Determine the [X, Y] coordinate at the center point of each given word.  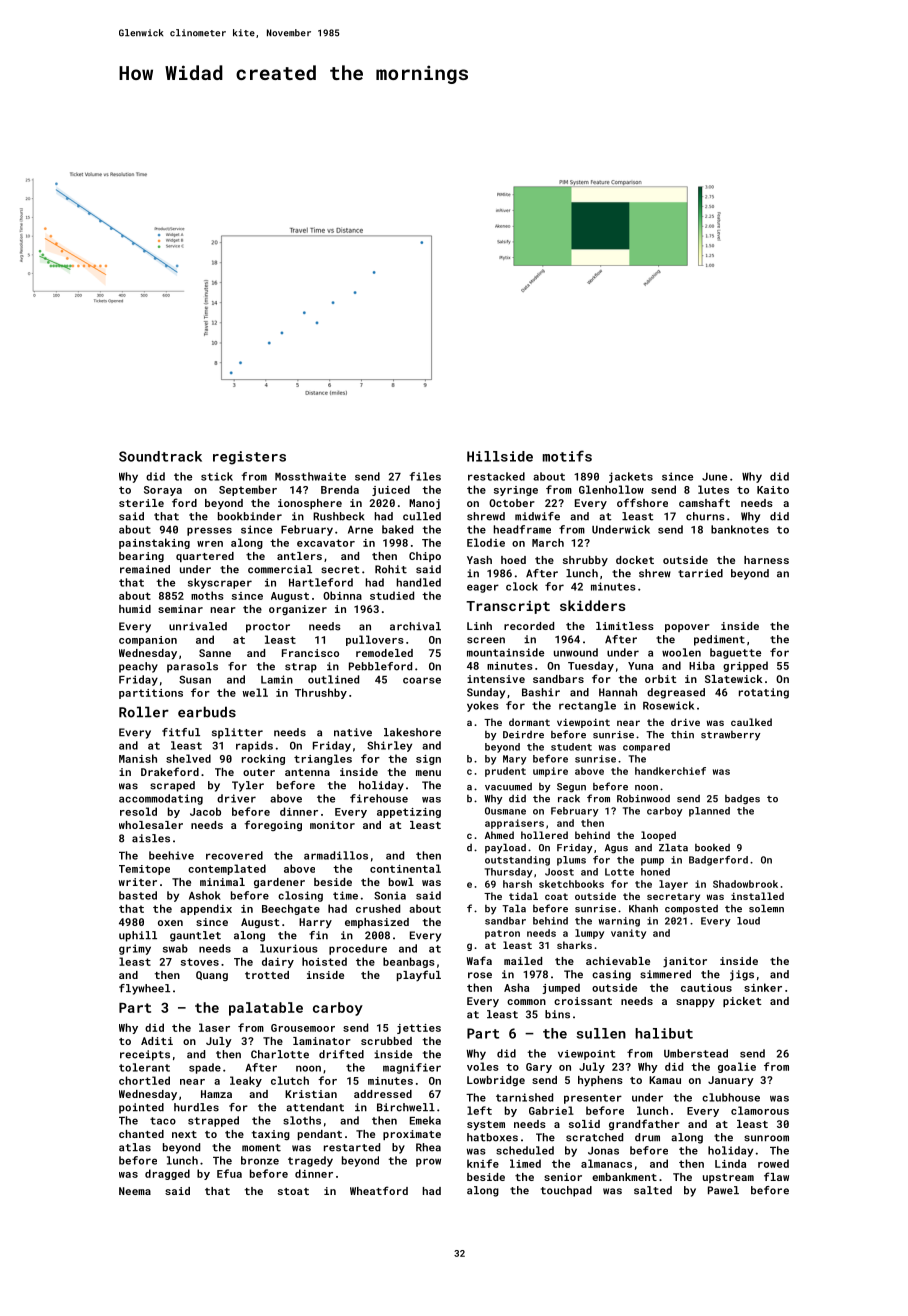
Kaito [773, 490]
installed [757, 896]
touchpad [566, 1191]
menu [428, 773]
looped [658, 836]
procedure [358, 949]
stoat [293, 1191]
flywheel [144, 989]
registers [249, 458]
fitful [181, 732]
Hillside [500, 456]
